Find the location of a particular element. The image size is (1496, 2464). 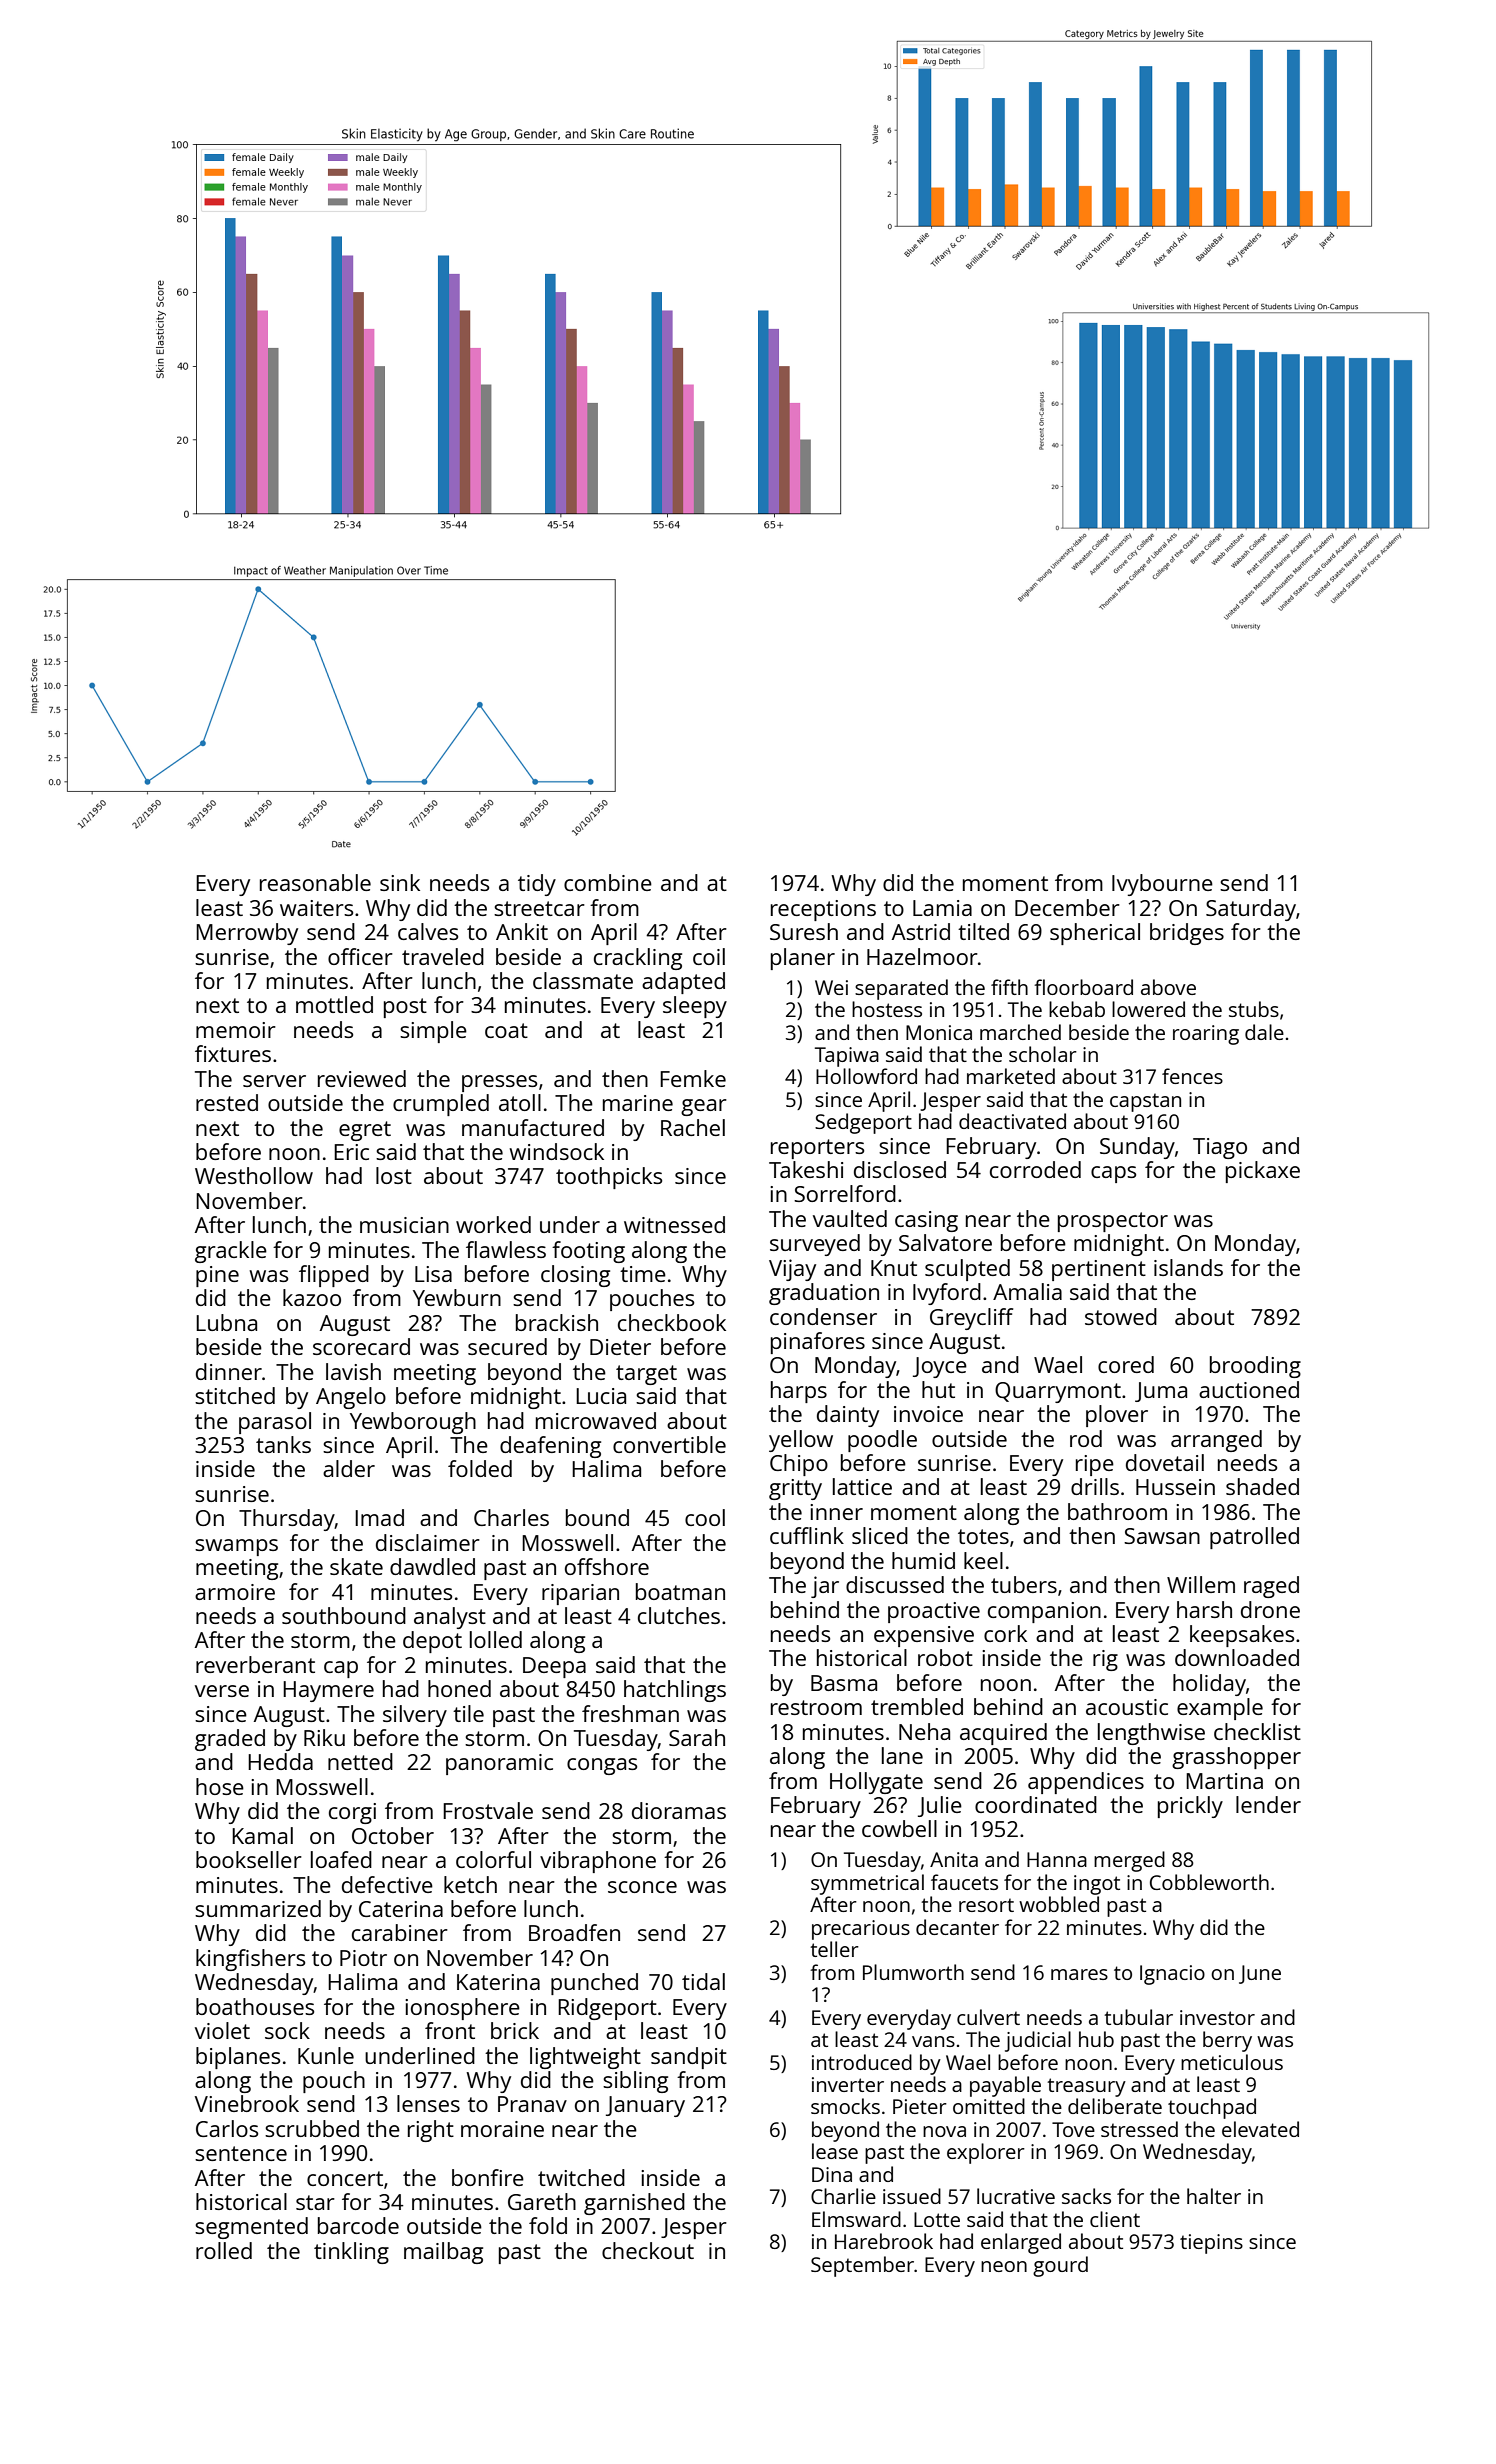

Chipo is located at coordinates (799, 1465).
